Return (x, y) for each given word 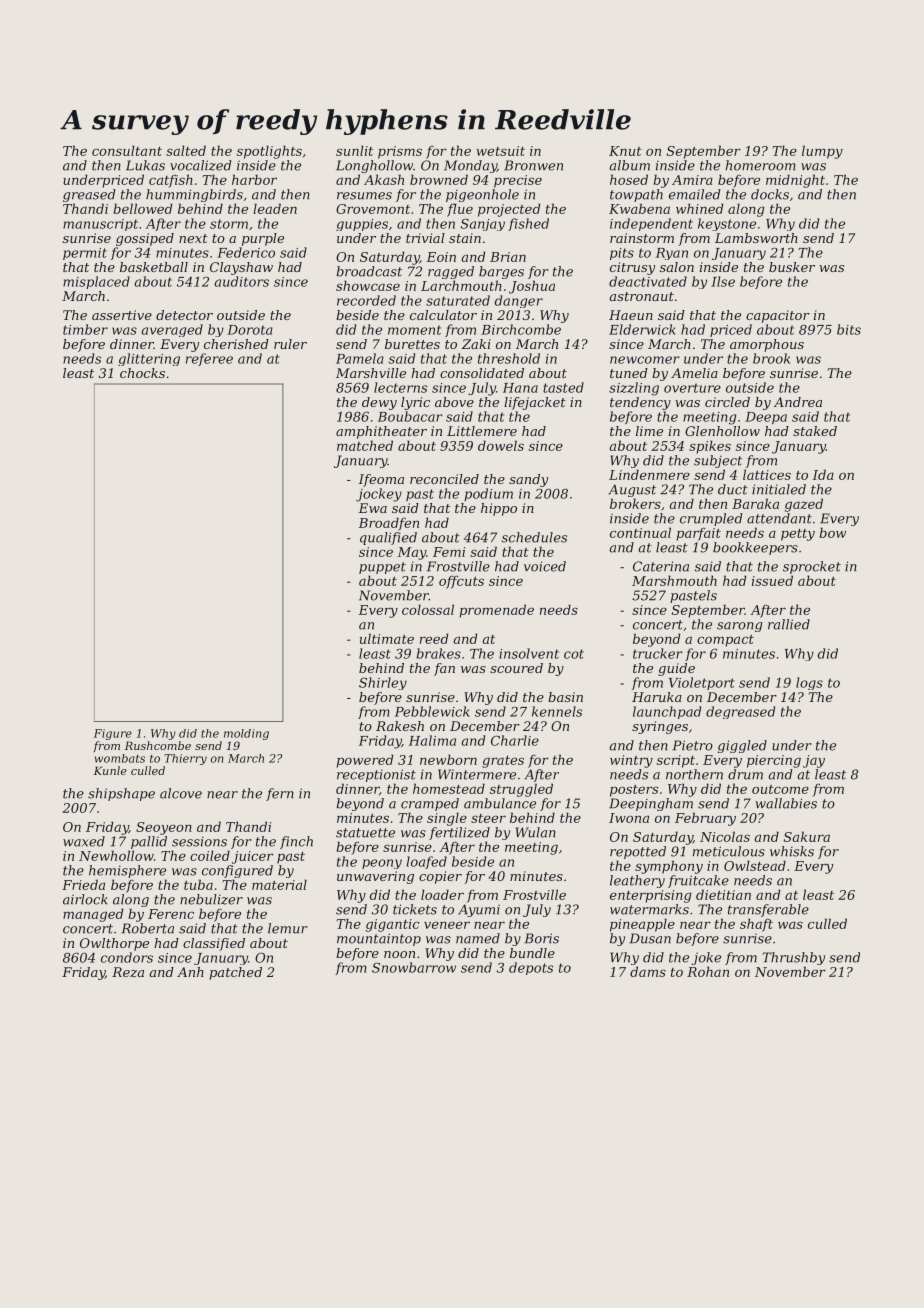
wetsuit (500, 151)
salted (186, 150)
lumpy (822, 152)
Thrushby (793, 958)
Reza (128, 972)
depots (531, 968)
